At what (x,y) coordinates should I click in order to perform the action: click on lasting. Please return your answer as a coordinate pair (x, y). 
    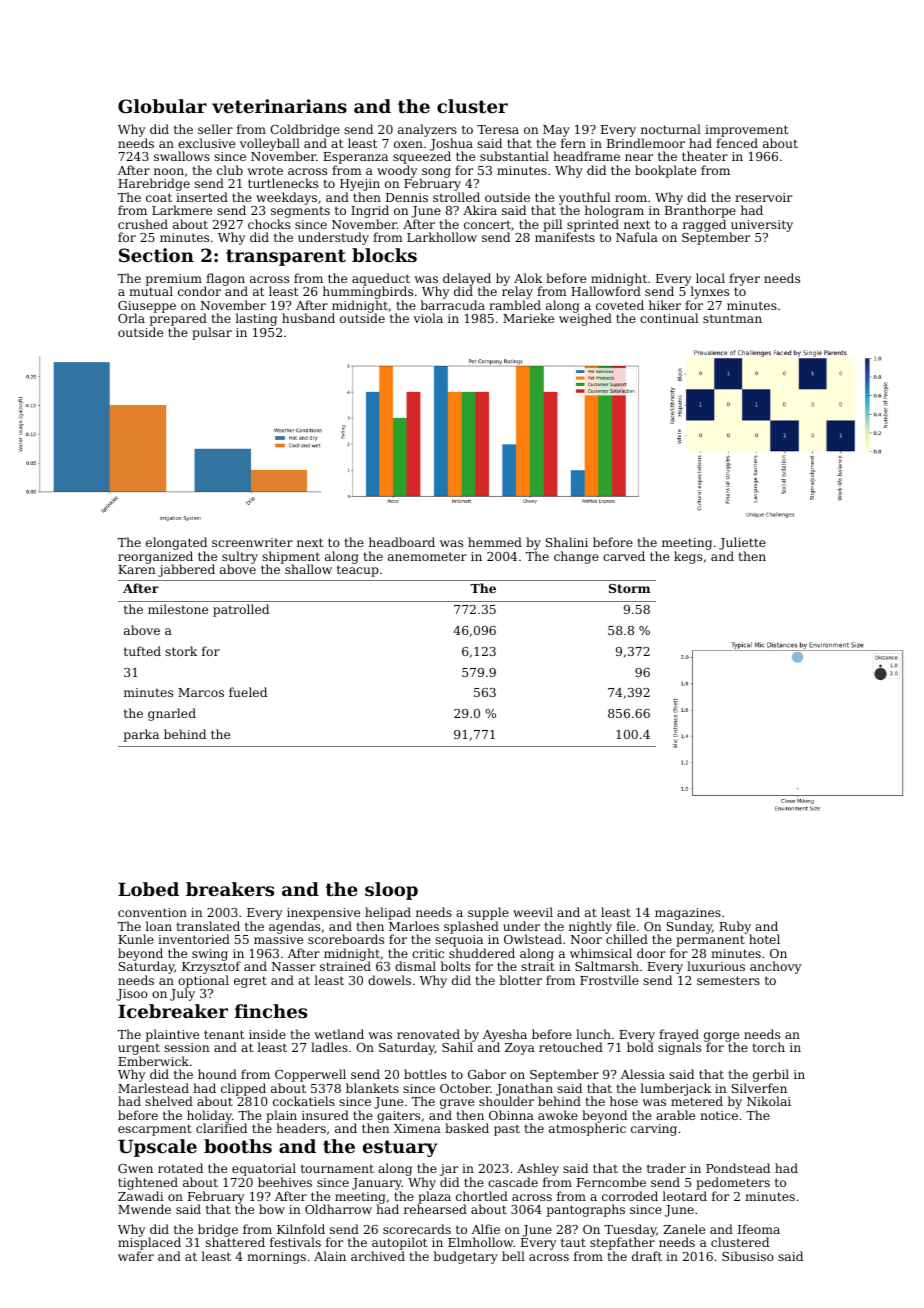
    Looking at the image, I should click on (256, 319).
